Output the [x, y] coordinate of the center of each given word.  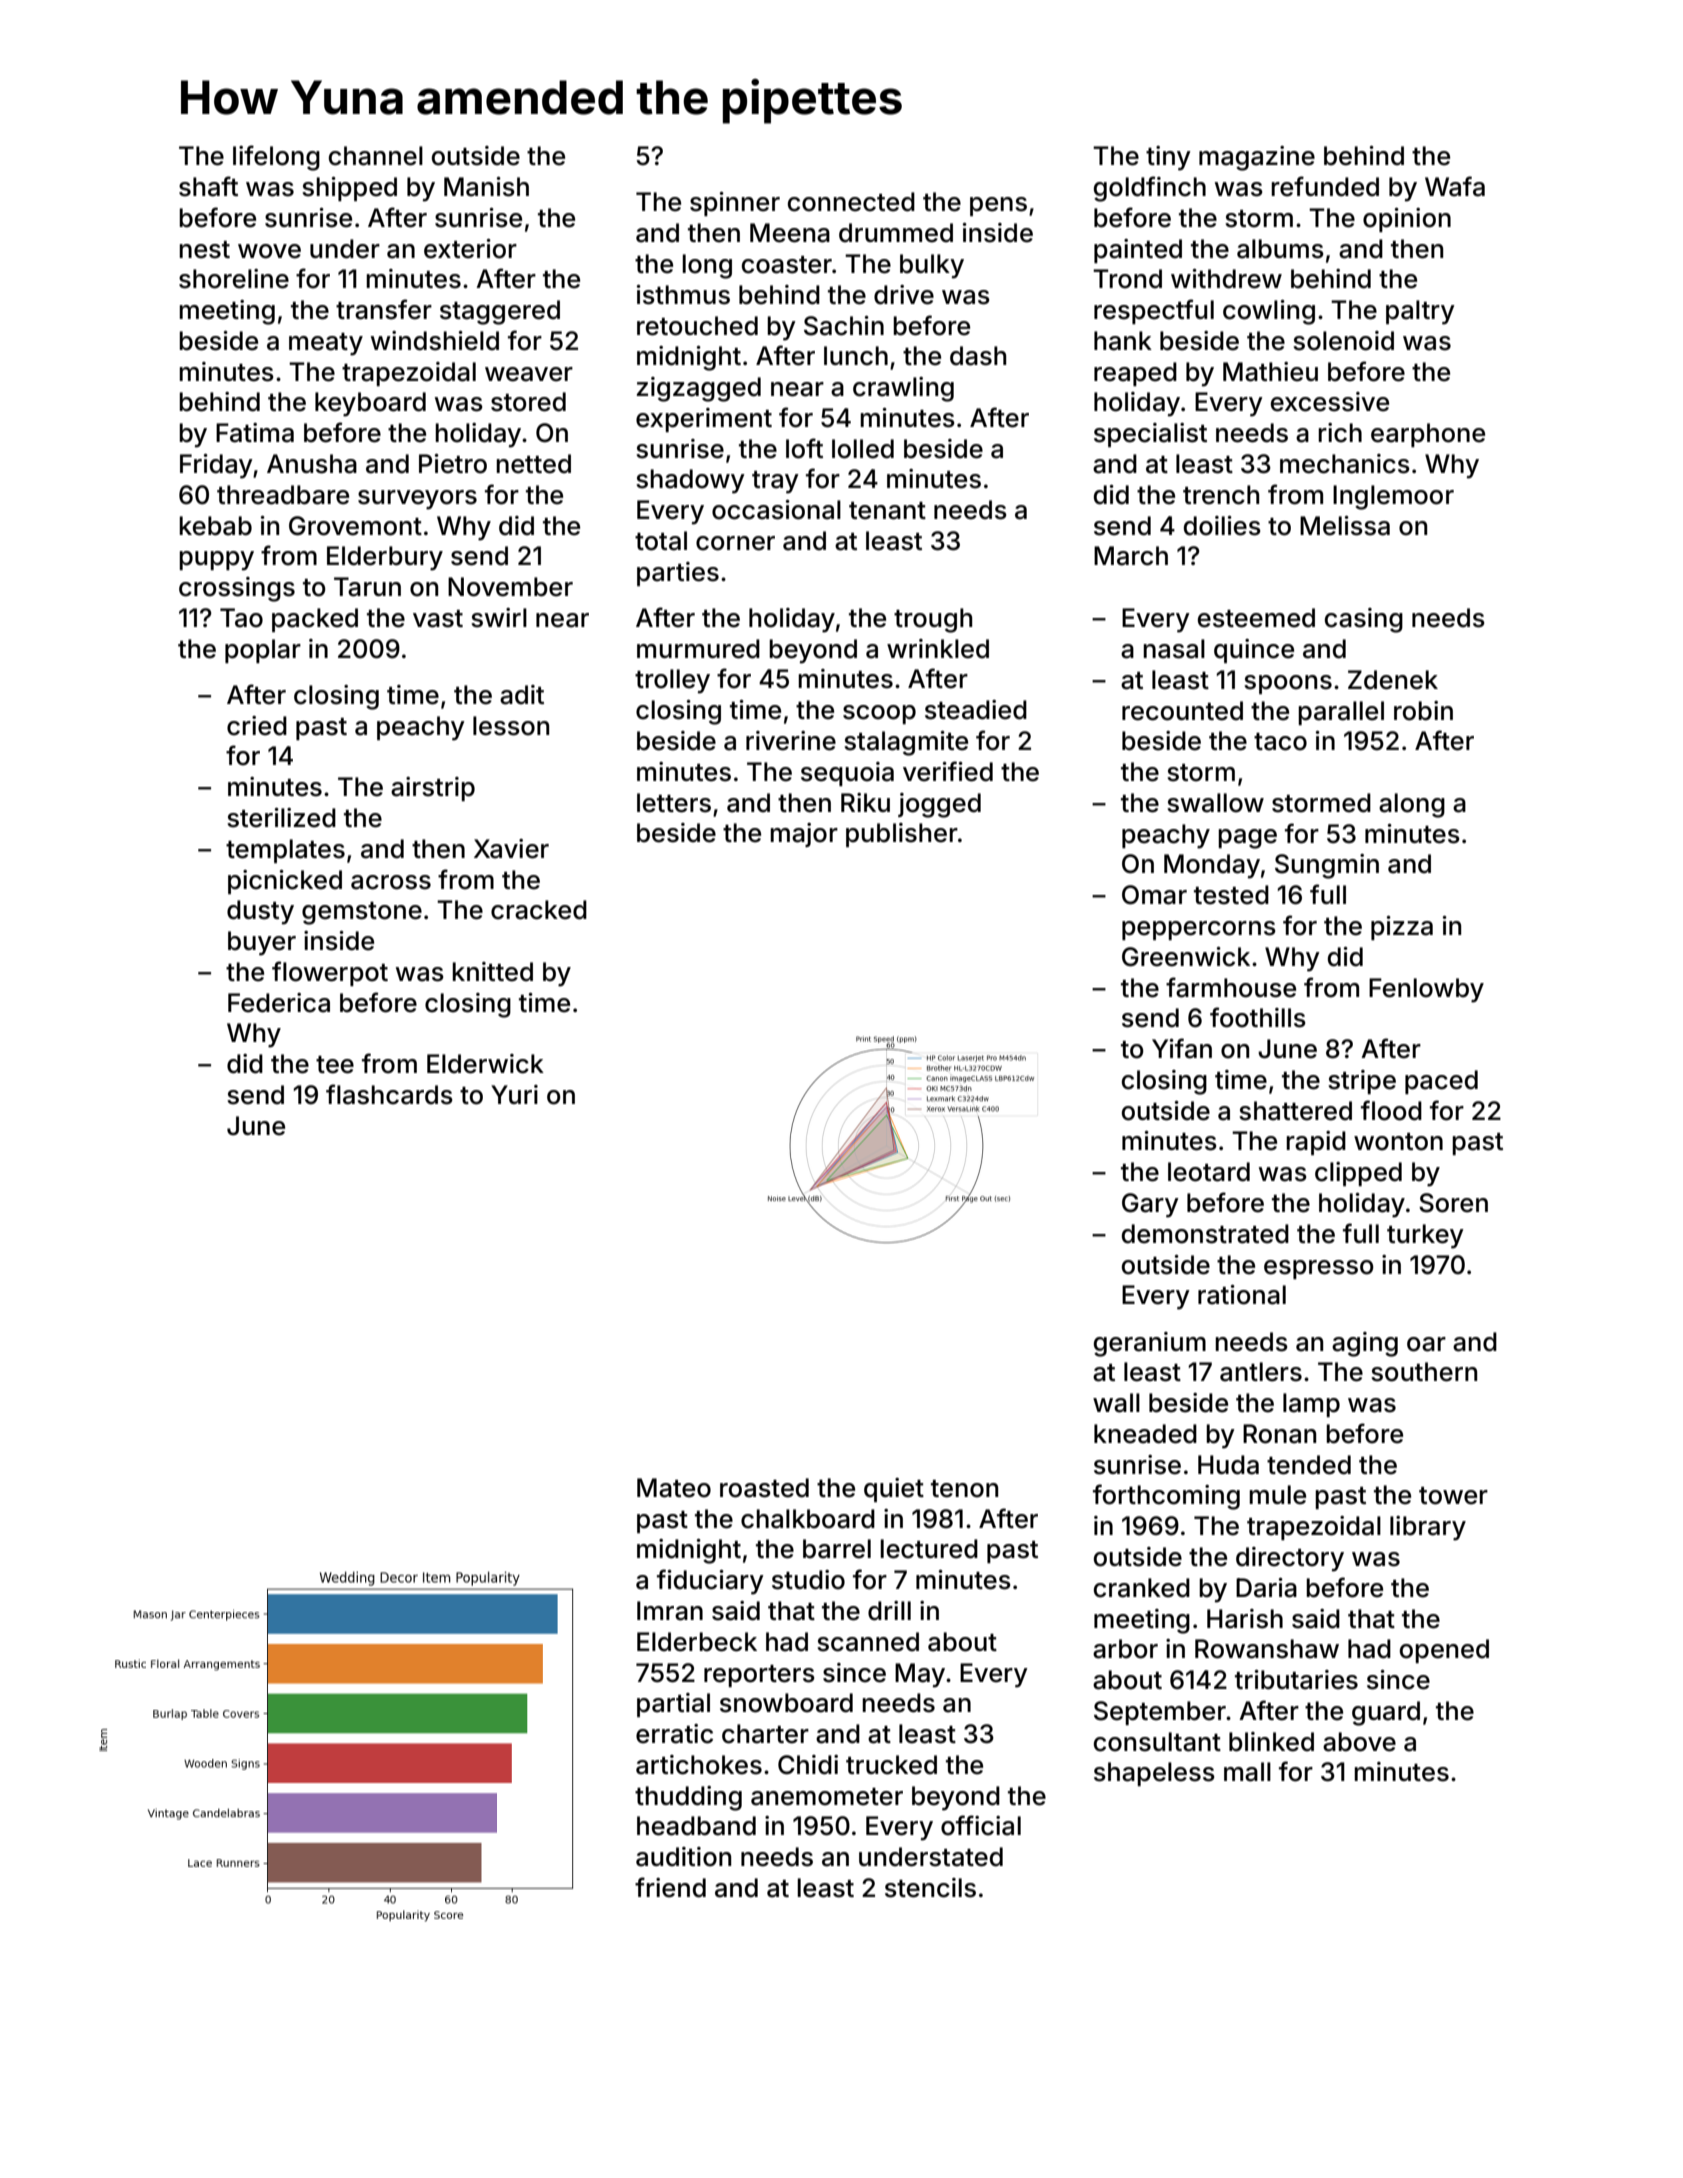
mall [1247, 1772]
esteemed [1256, 618]
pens [998, 206]
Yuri [514, 1094]
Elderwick [485, 1064]
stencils [930, 1888]
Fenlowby [1426, 990]
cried [257, 726]
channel [376, 156]
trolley [672, 681]
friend [670, 1887]
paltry [1420, 312]
